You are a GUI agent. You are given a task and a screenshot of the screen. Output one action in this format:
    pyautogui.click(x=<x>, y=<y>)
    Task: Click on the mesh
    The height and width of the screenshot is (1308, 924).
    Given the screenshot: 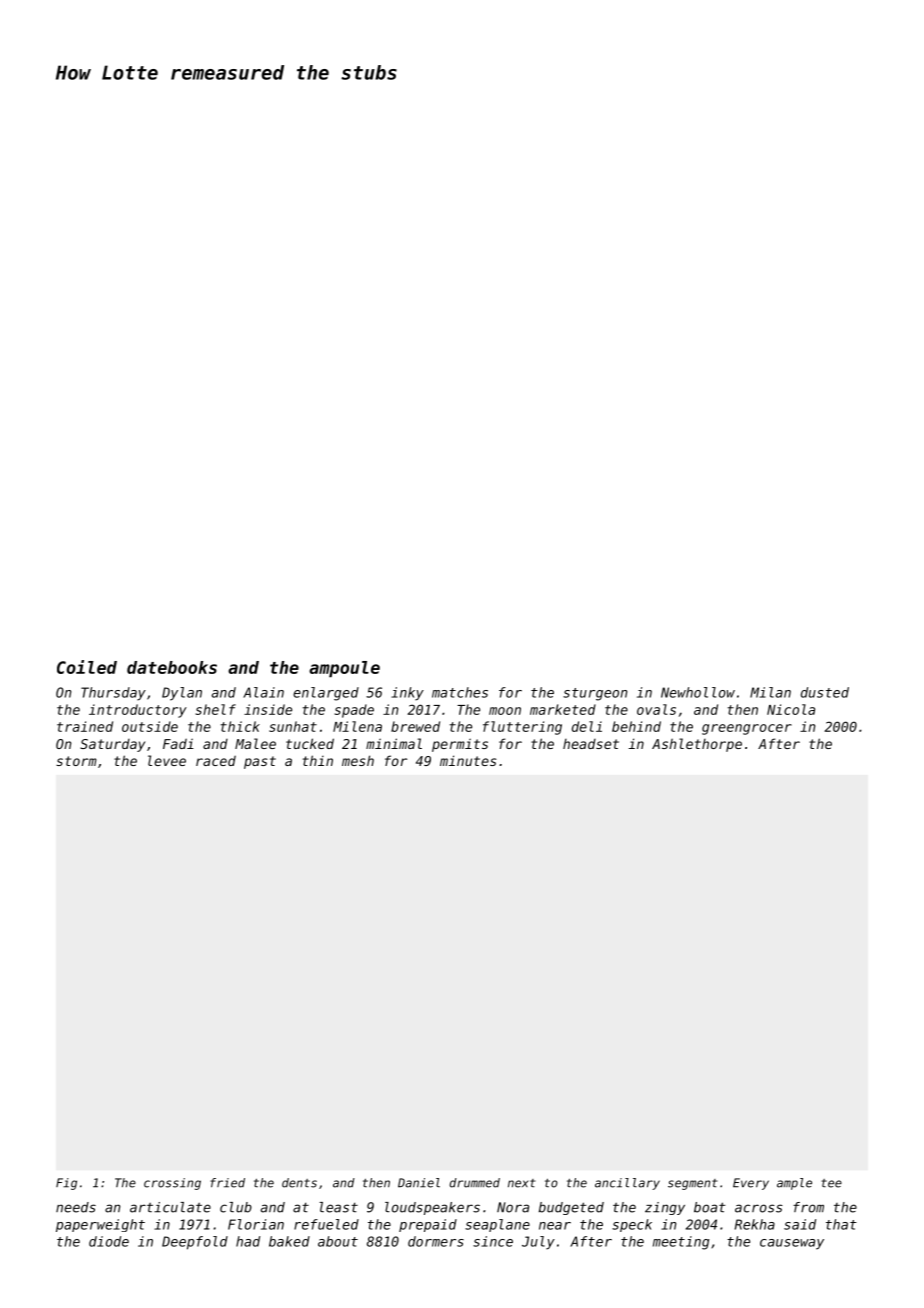 What is the action you would take?
    pyautogui.click(x=358, y=760)
